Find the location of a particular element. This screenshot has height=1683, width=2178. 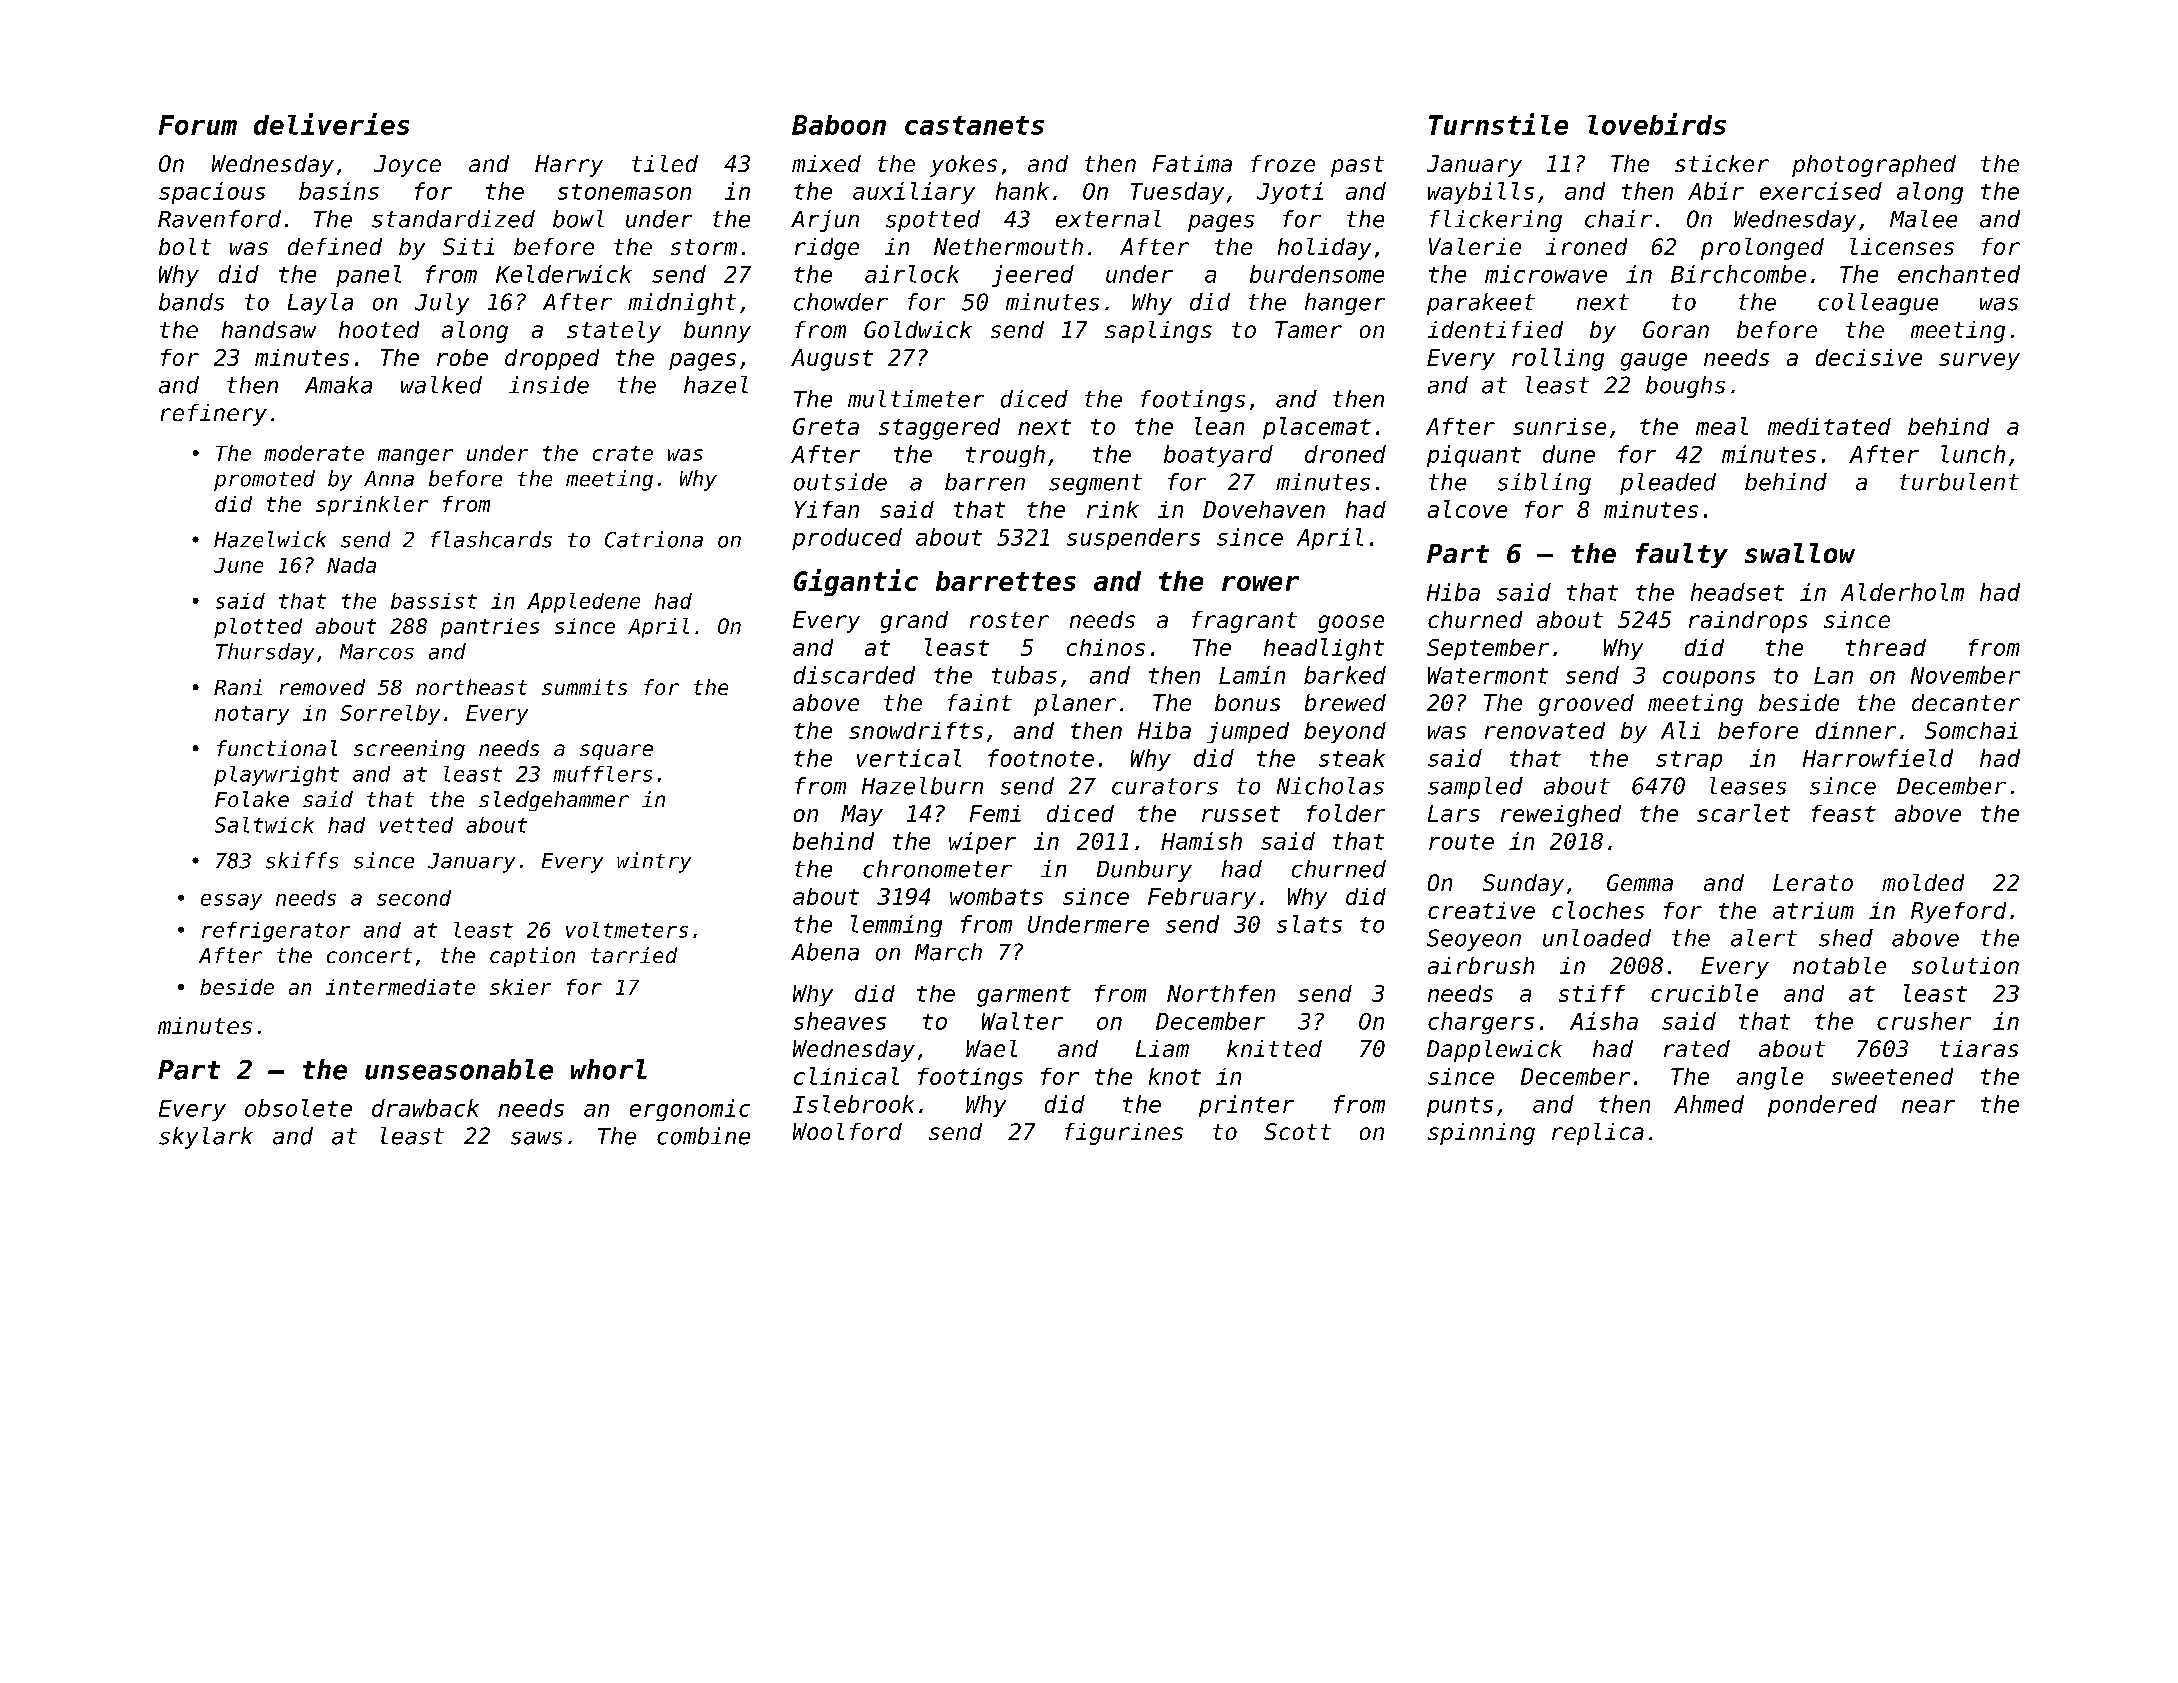

Siti is located at coordinates (468, 246).
